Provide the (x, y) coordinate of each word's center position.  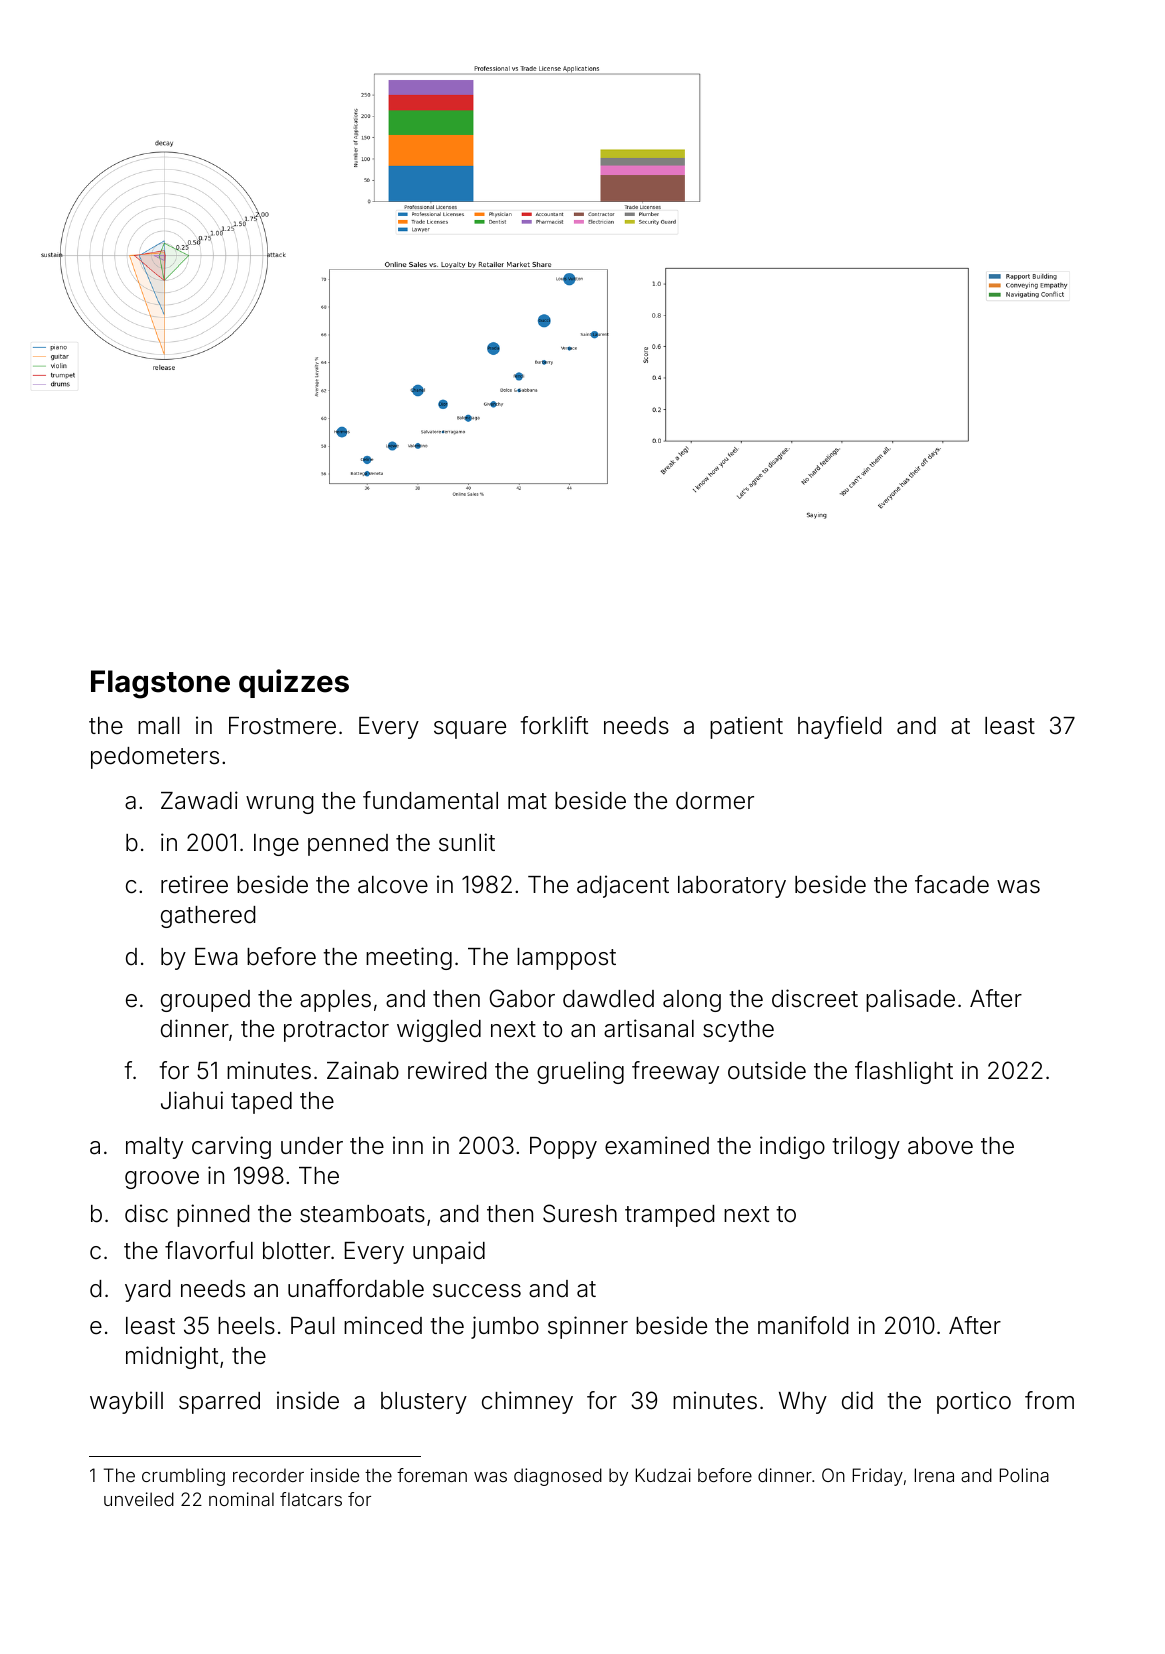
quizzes (294, 683)
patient (746, 727)
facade (952, 884)
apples (335, 1001)
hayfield (839, 727)
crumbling (183, 1477)
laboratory (732, 887)
